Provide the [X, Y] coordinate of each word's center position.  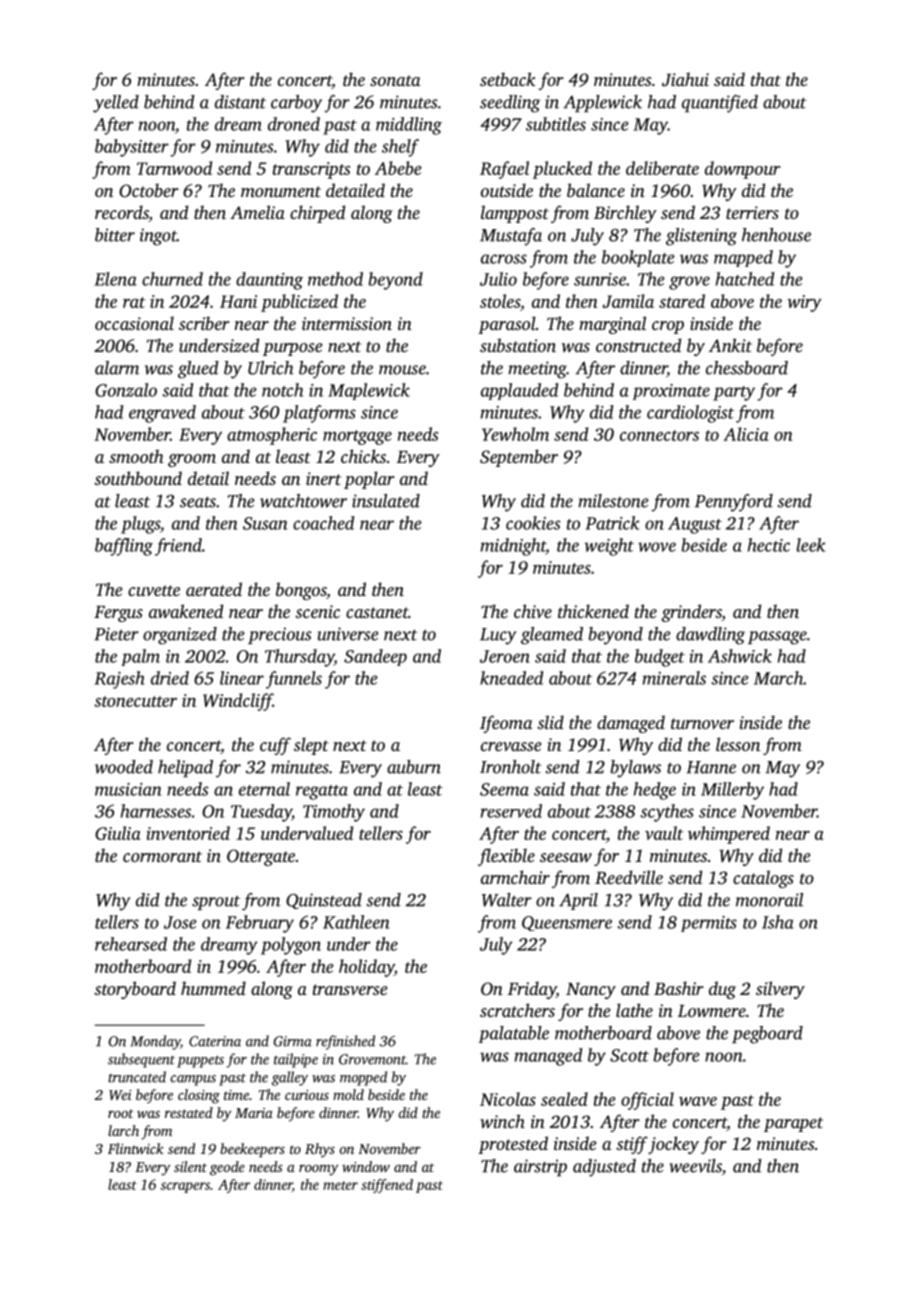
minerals [674, 678]
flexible [506, 857]
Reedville [629, 877]
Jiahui [685, 79]
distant [240, 102]
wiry [804, 303]
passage [777, 638]
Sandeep [375, 657]
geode [227, 1168]
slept [311, 746]
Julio [498, 279]
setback [508, 79]
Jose [180, 922]
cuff [275, 746]
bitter [115, 235]
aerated [214, 589]
